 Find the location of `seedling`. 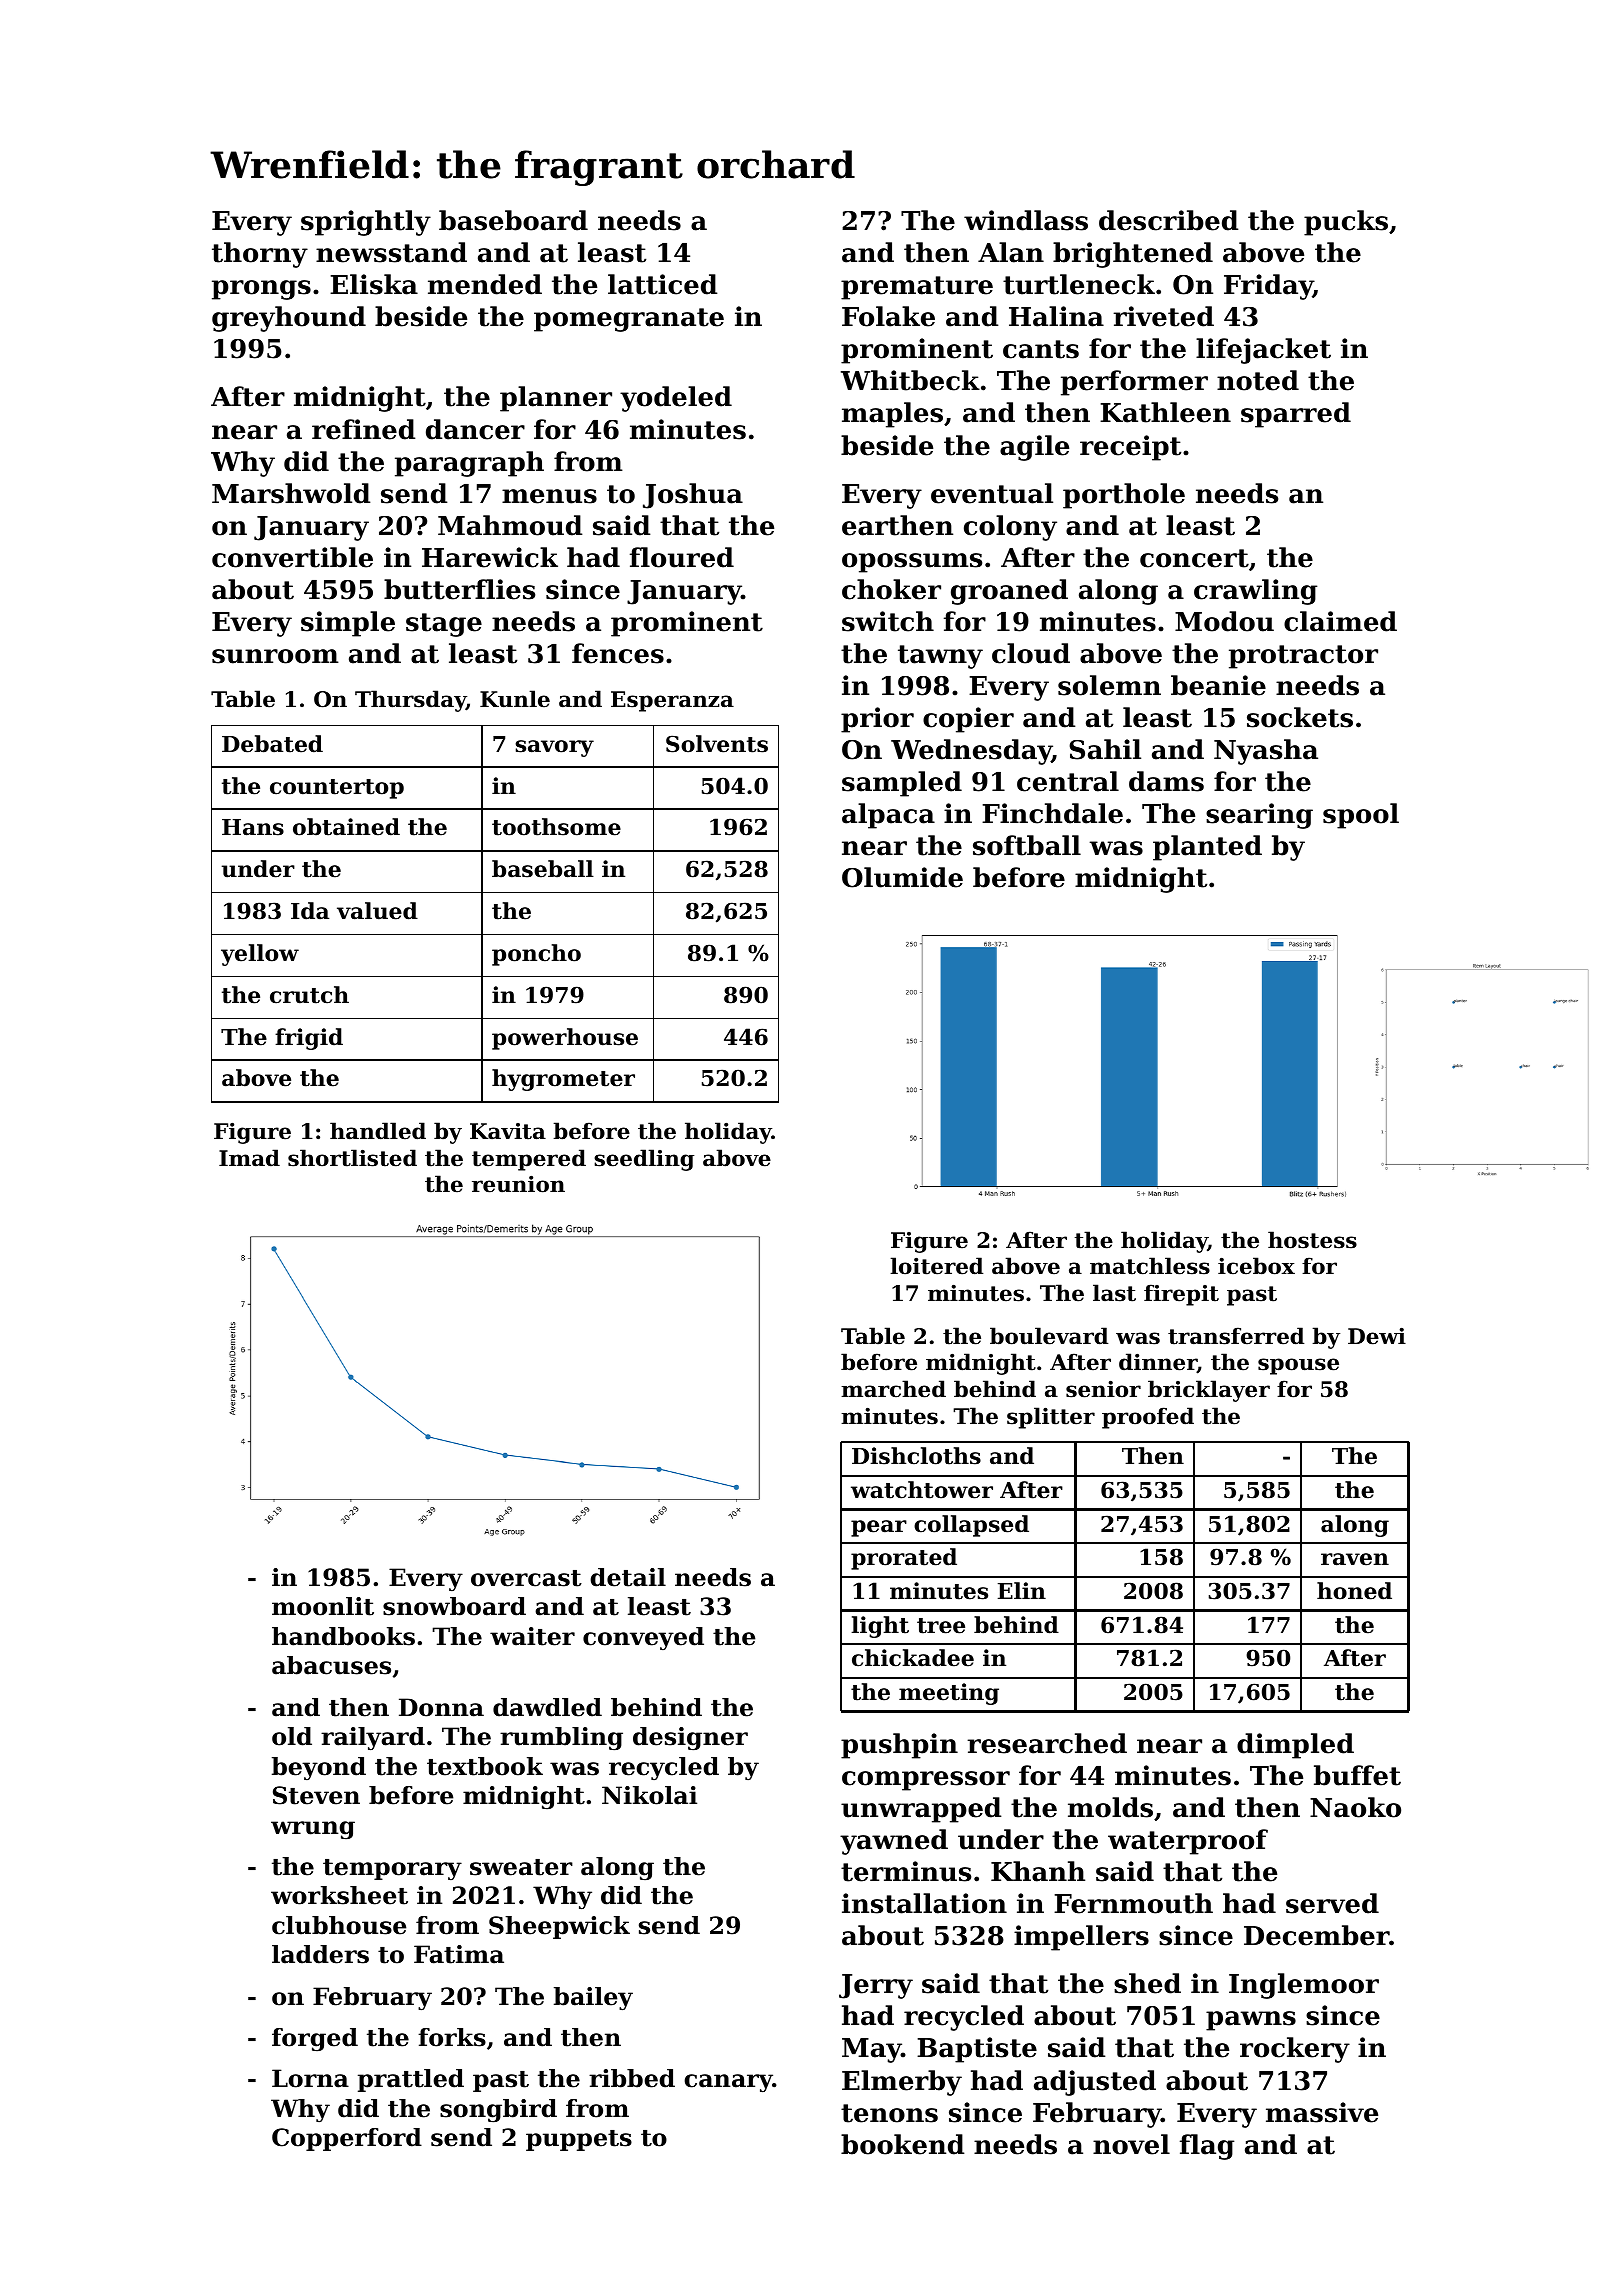

seedling is located at coordinates (644, 1160).
